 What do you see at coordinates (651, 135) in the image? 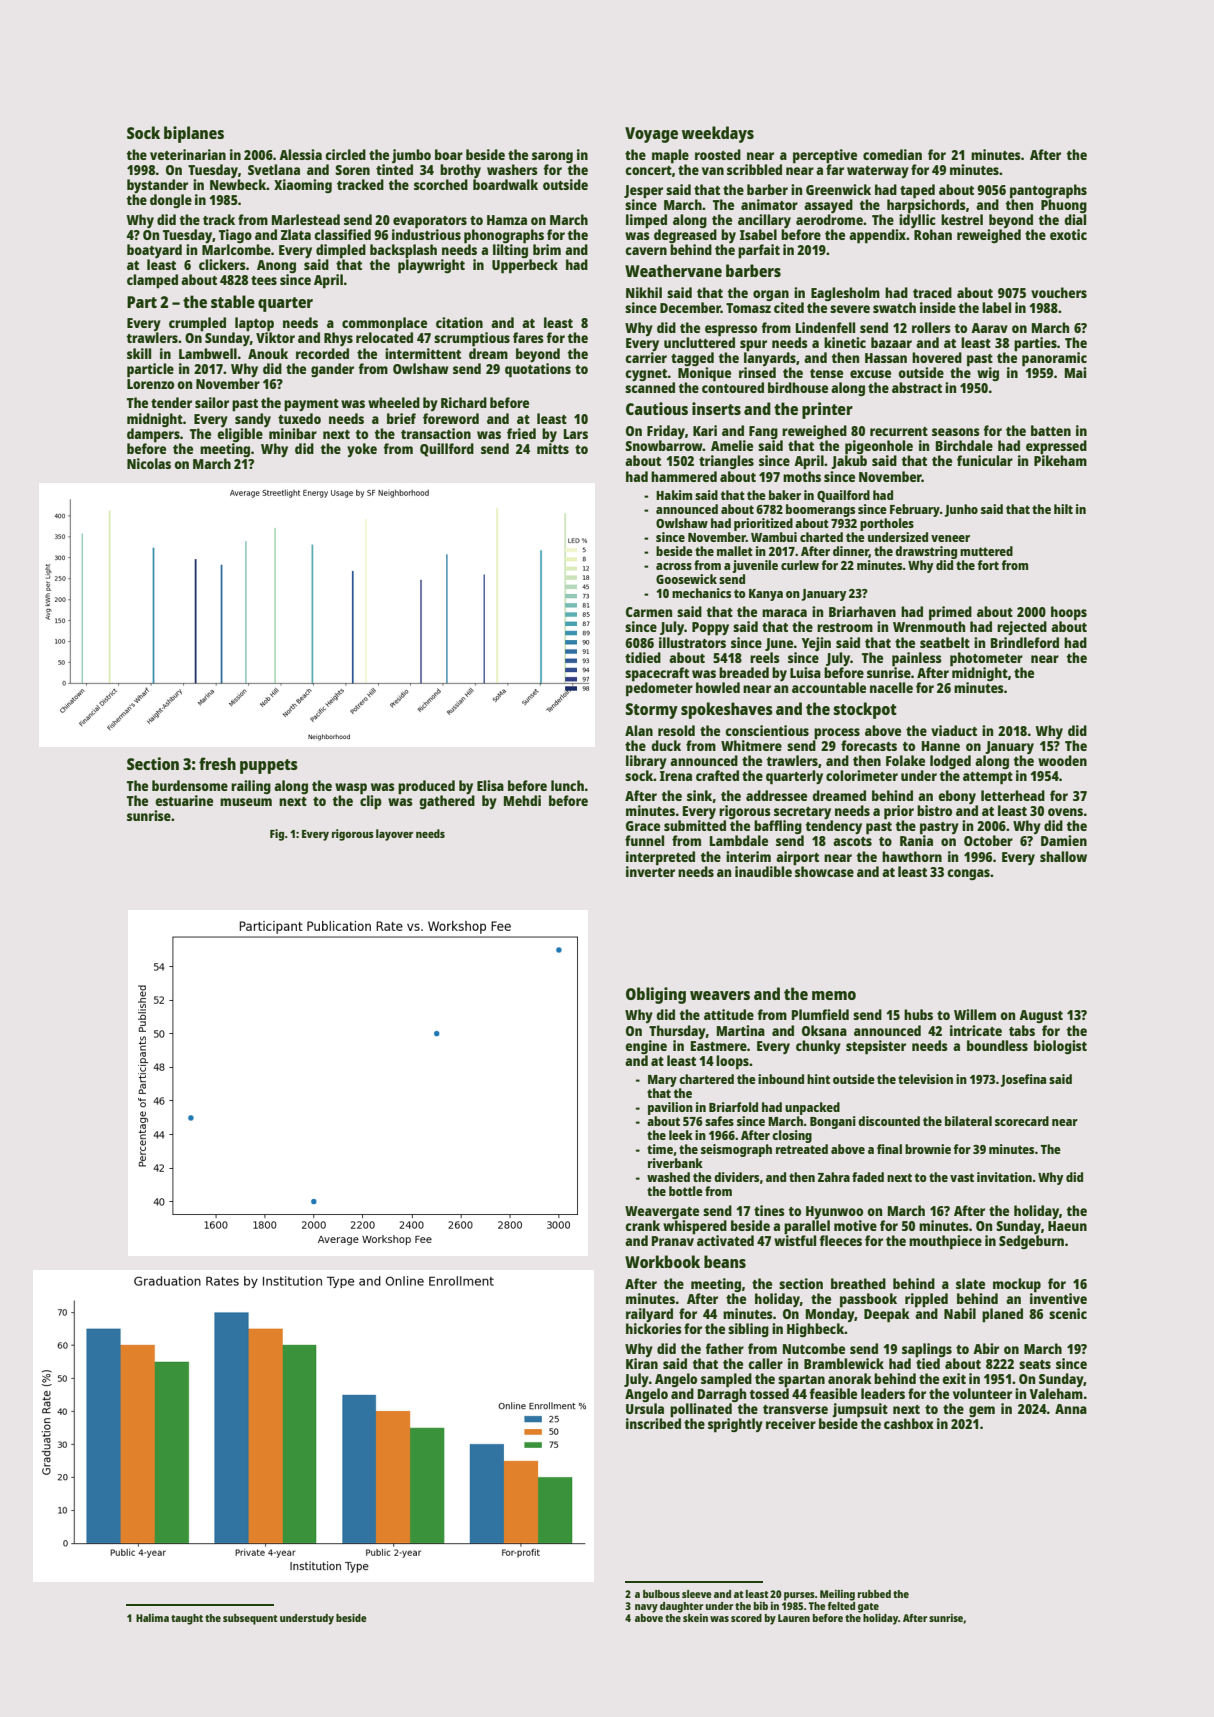
I see `Voyage` at bounding box center [651, 135].
